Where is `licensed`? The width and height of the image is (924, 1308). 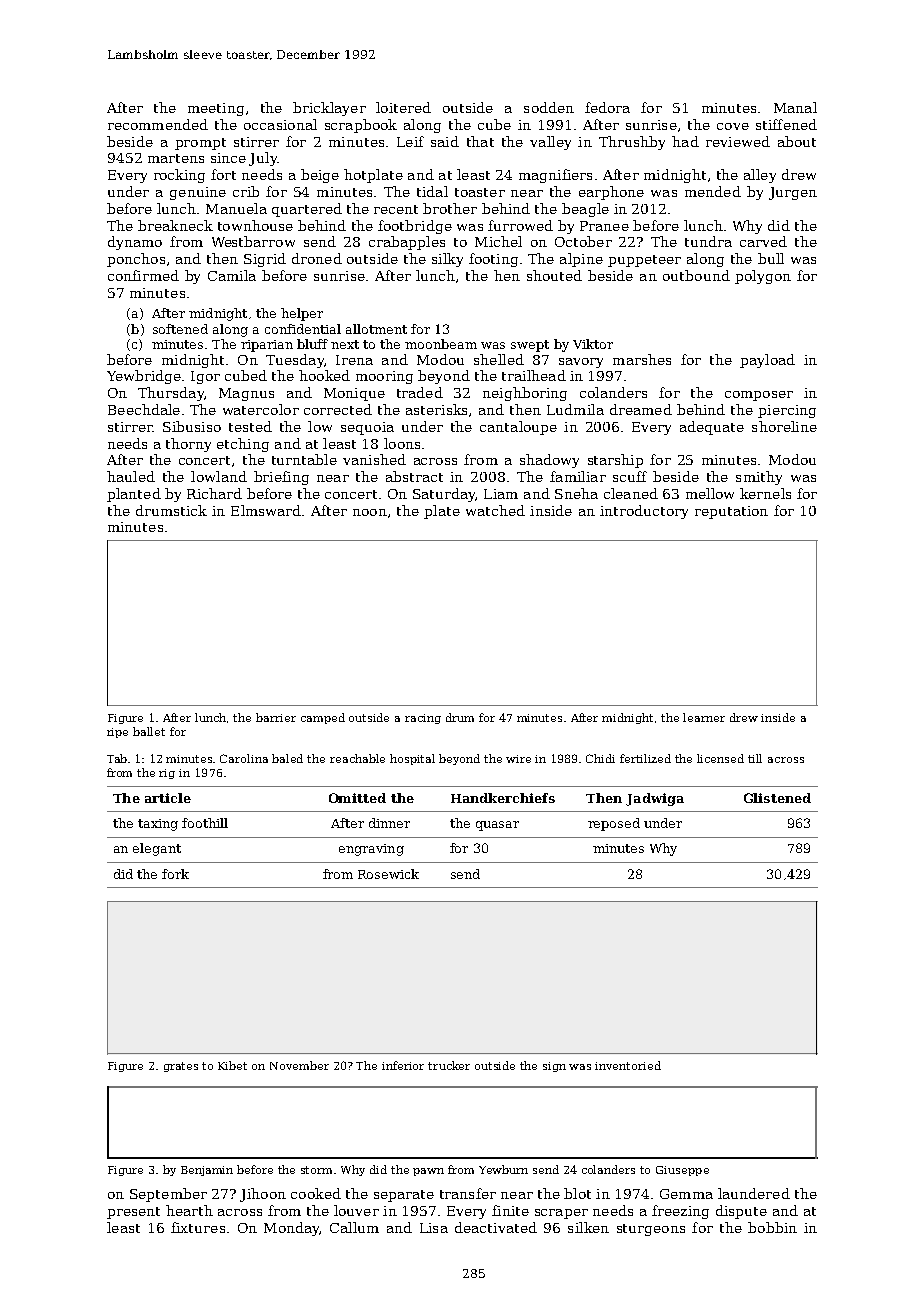
licensed is located at coordinates (720, 758).
